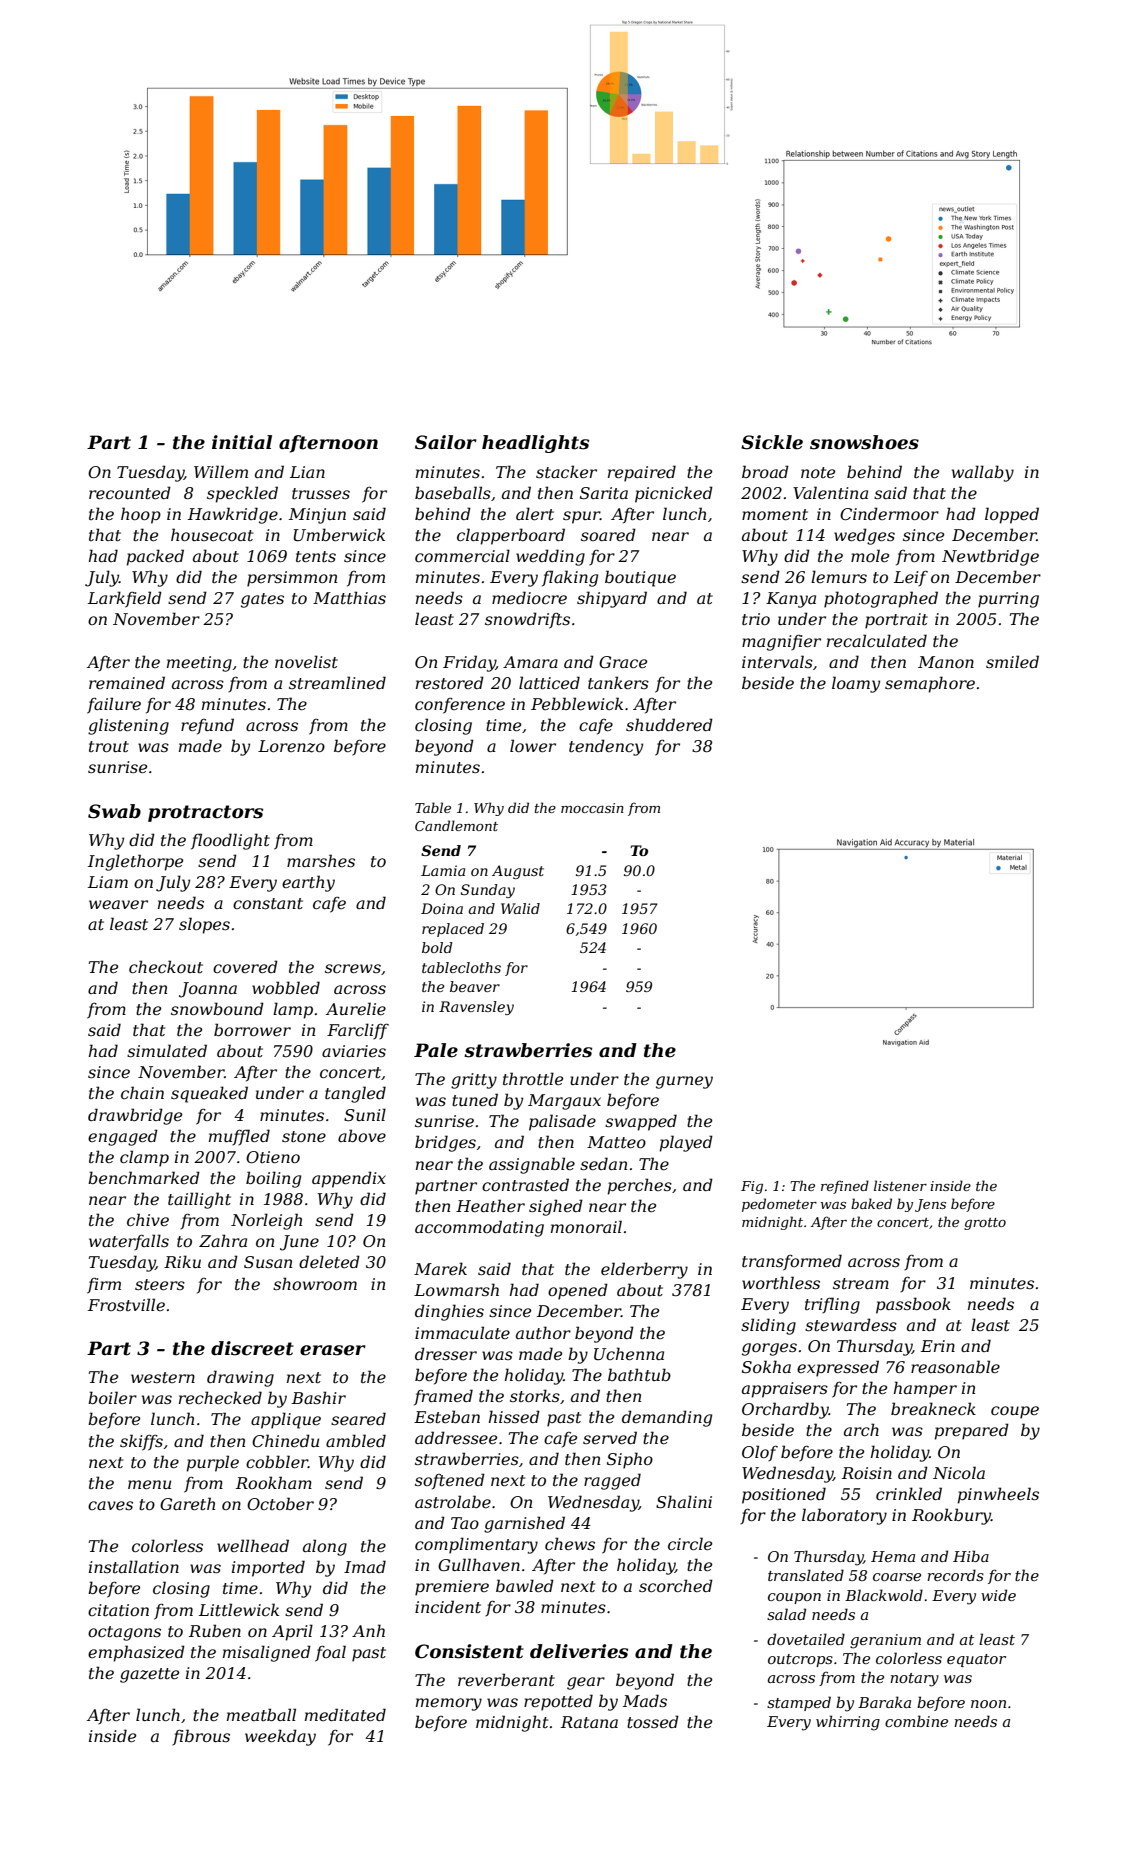 The height and width of the image is (1858, 1128). I want to click on shuddered, so click(669, 724).
